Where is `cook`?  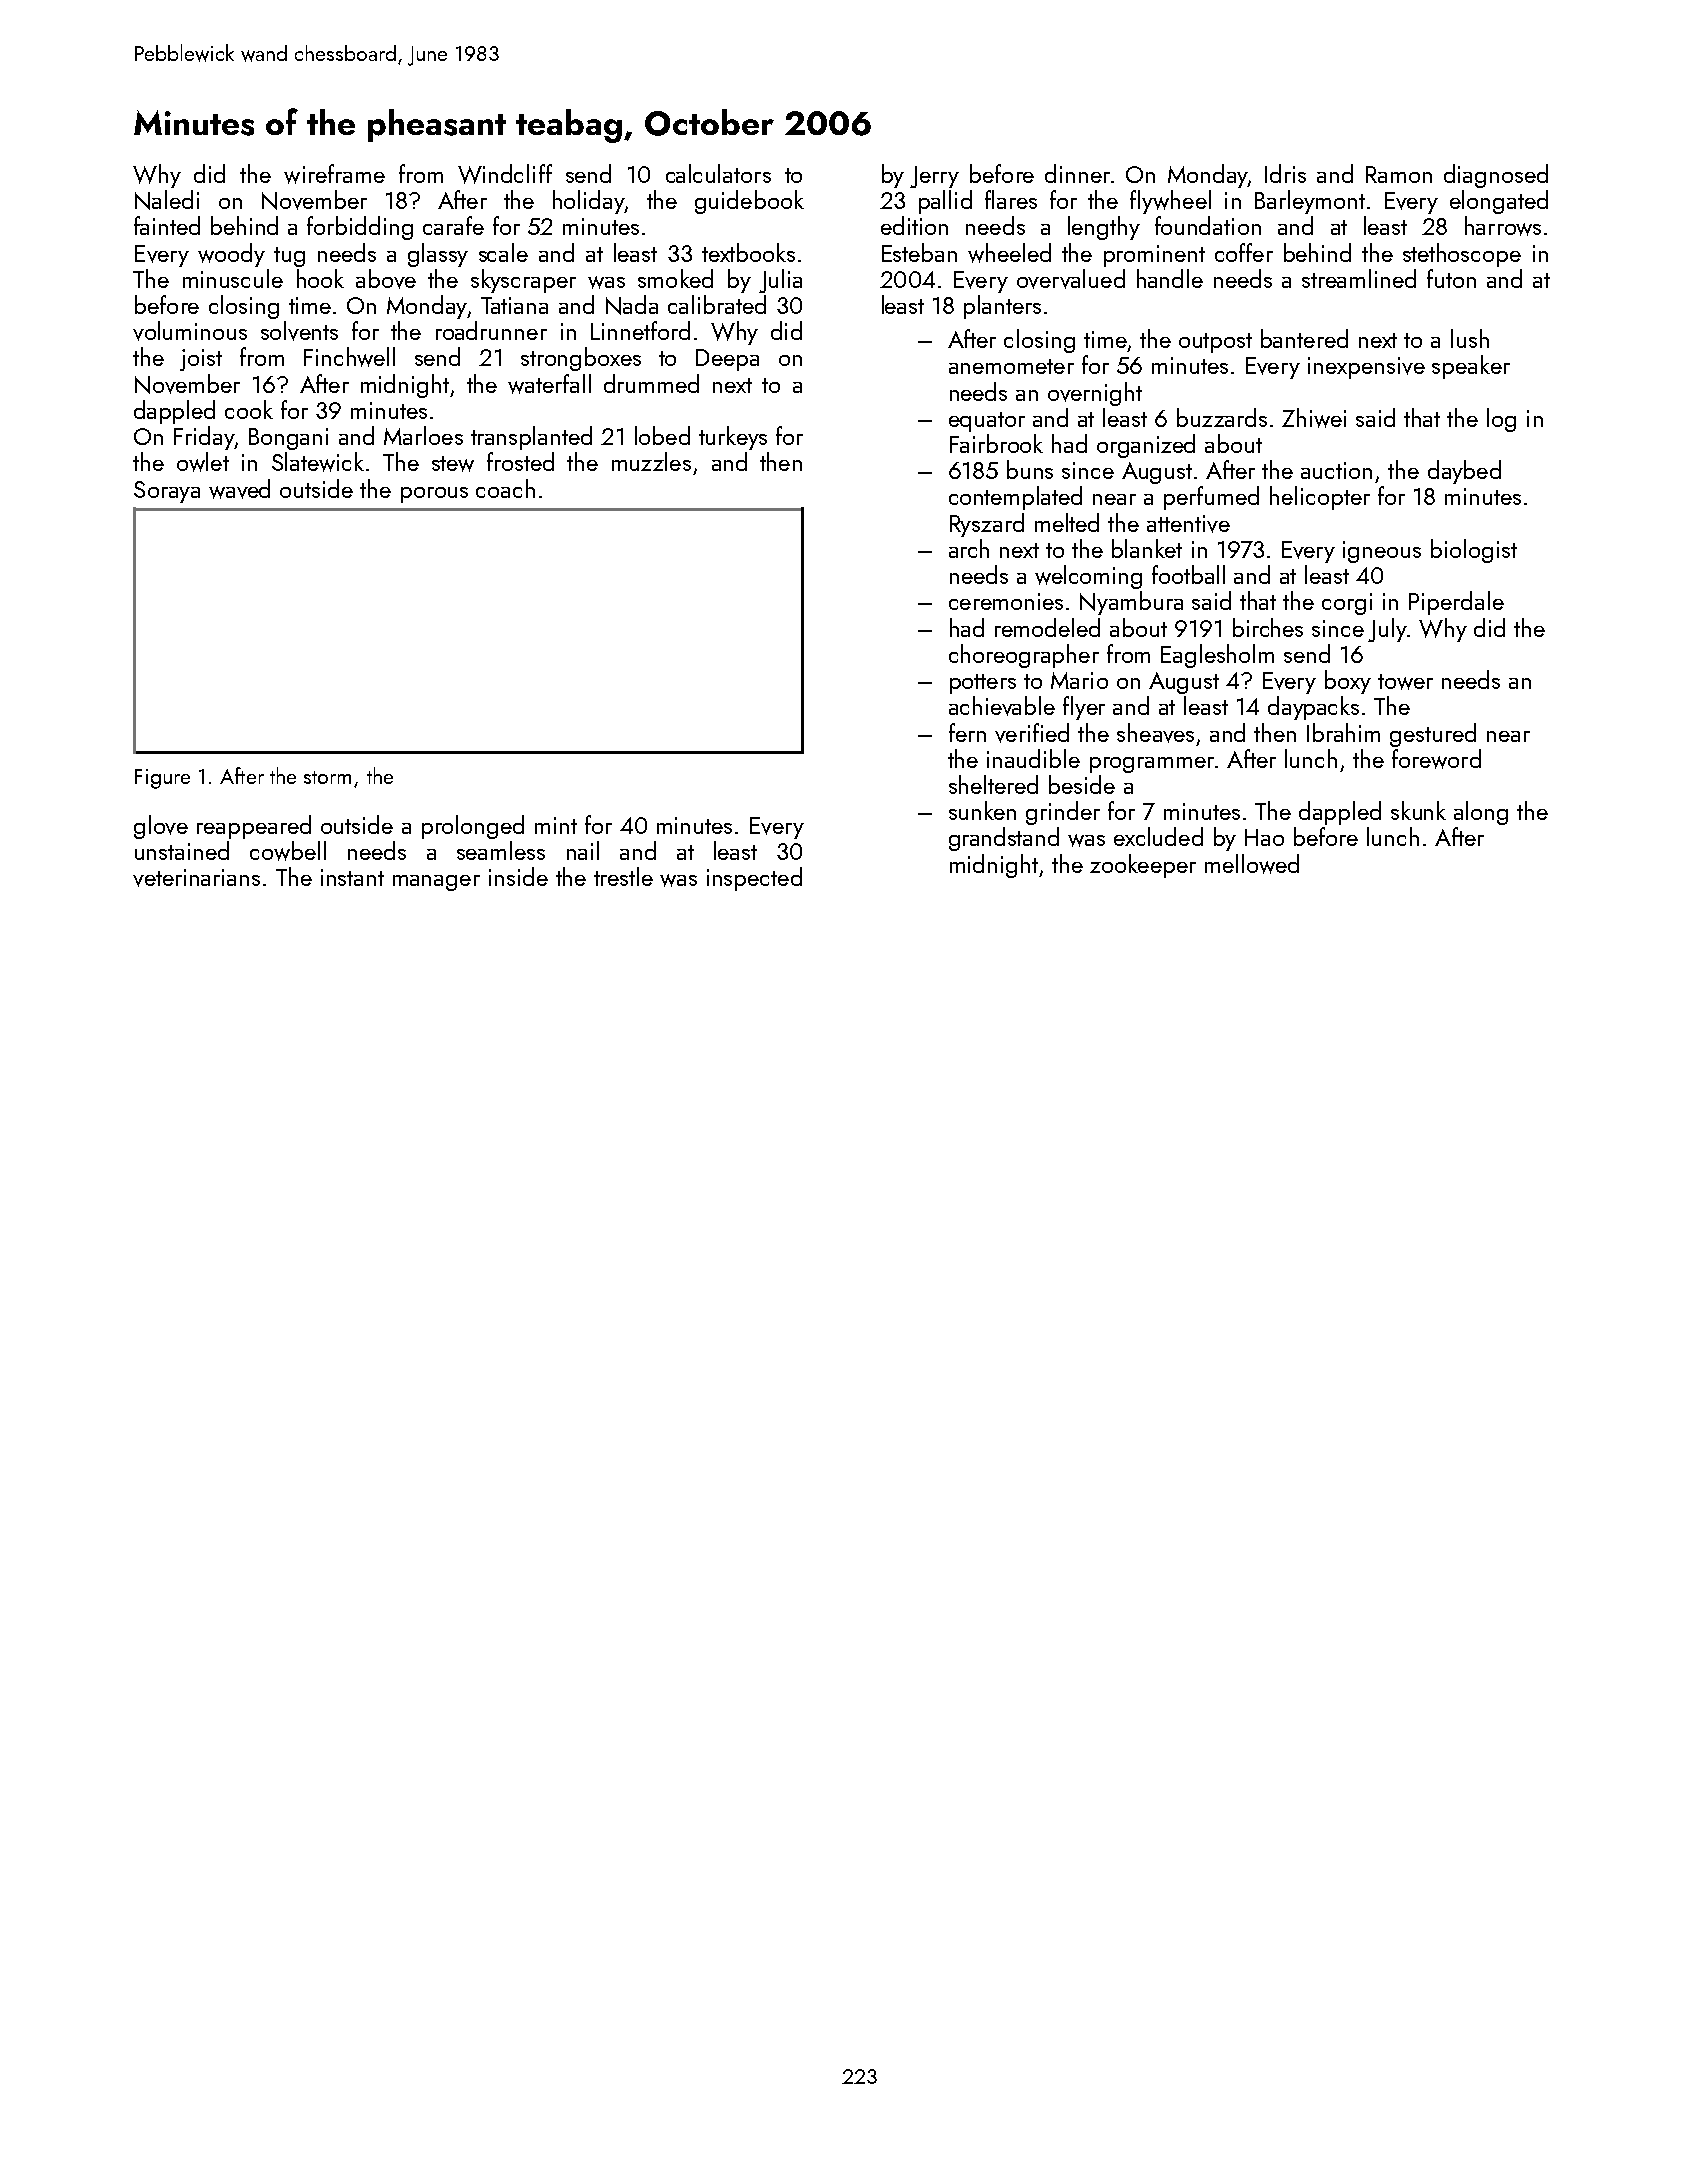 cook is located at coordinates (249, 409).
